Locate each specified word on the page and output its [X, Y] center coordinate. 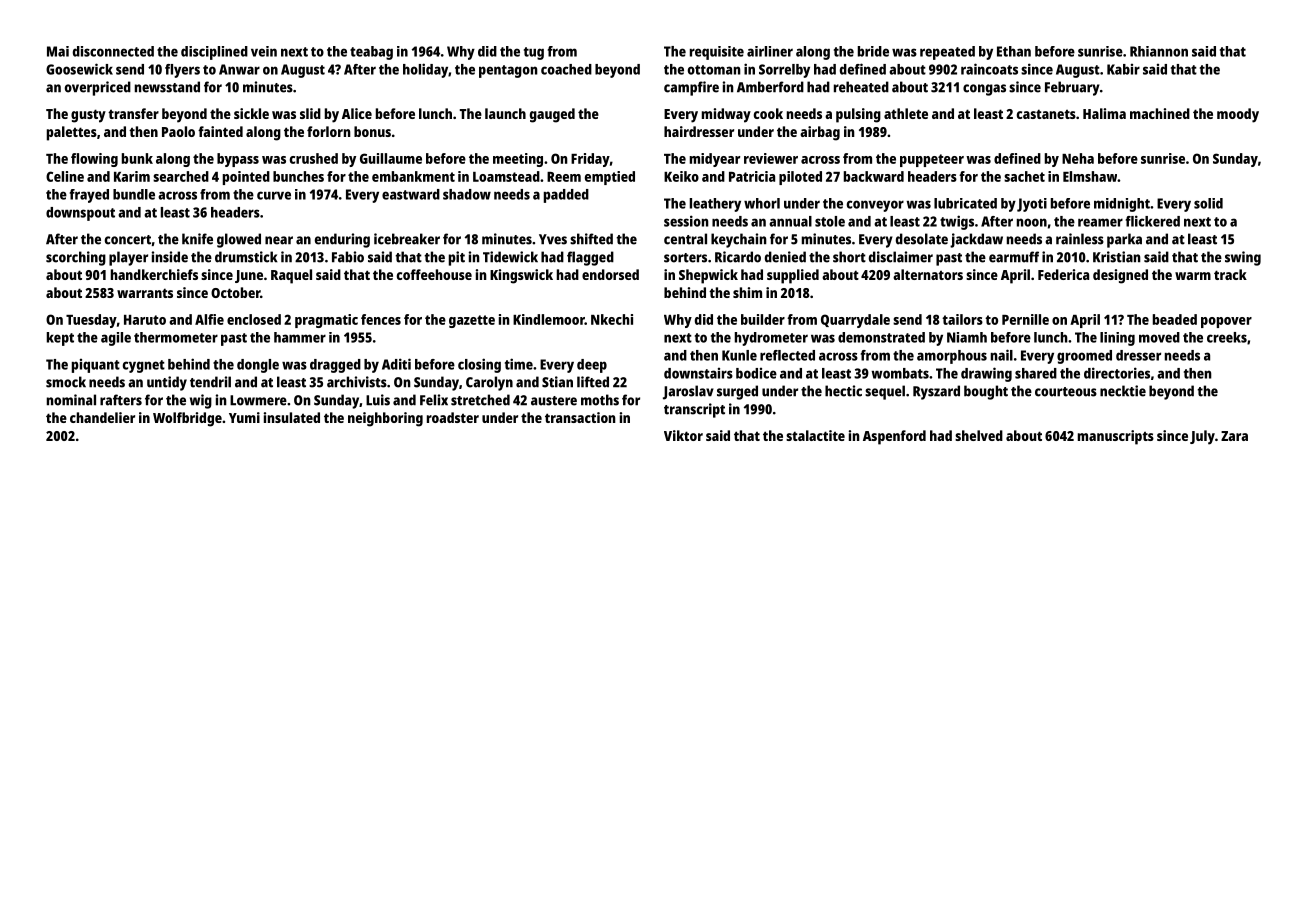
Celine [65, 176]
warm [1193, 276]
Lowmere [258, 400]
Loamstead [506, 176]
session [686, 221]
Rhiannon [1159, 51]
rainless [1080, 239]
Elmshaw [1090, 176]
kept [60, 339]
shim [747, 292]
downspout [80, 214]
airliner [770, 51]
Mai [58, 51]
